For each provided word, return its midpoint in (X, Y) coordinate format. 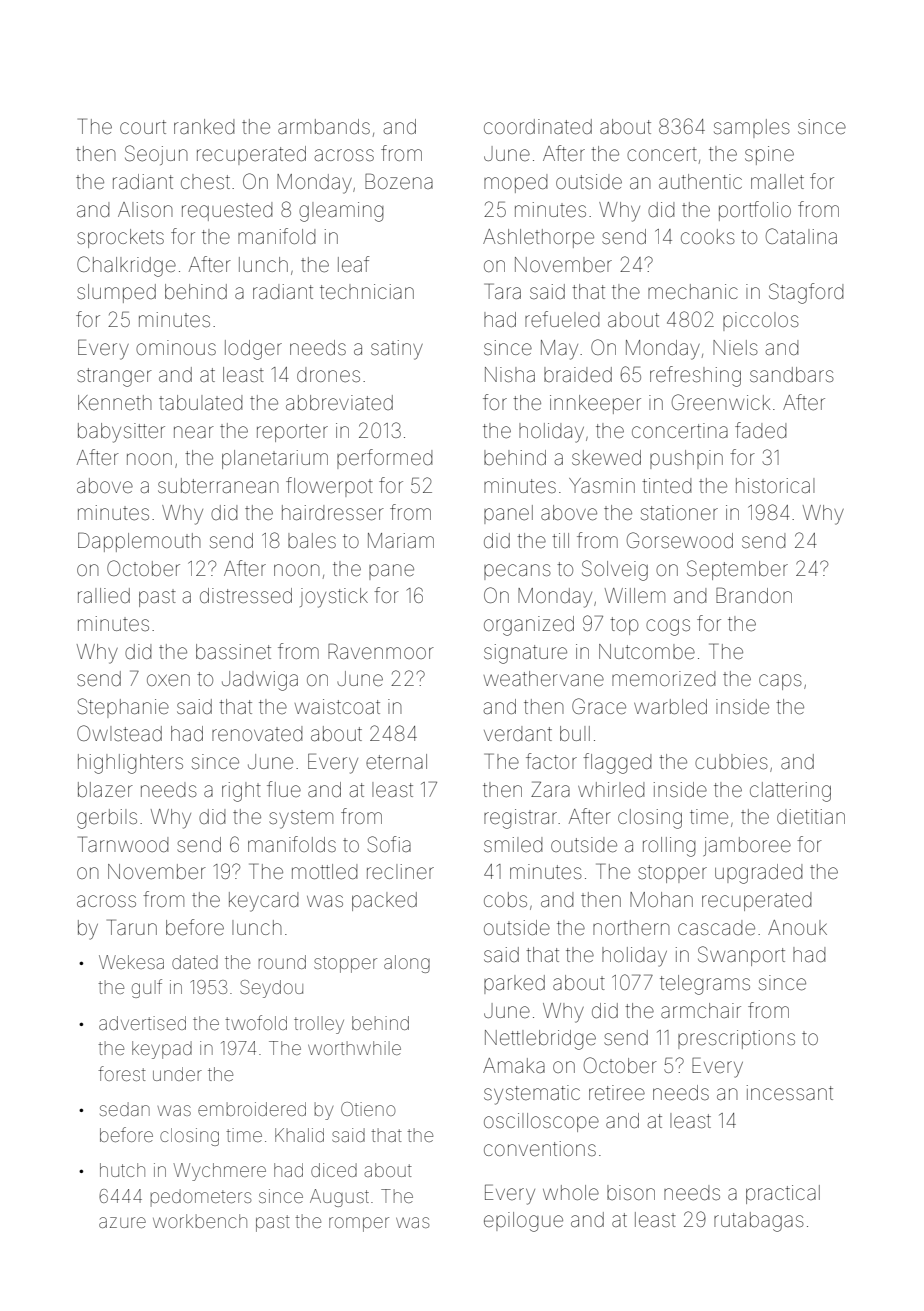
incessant (790, 1092)
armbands (324, 126)
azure (122, 1222)
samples (752, 128)
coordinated (538, 127)
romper (359, 1224)
